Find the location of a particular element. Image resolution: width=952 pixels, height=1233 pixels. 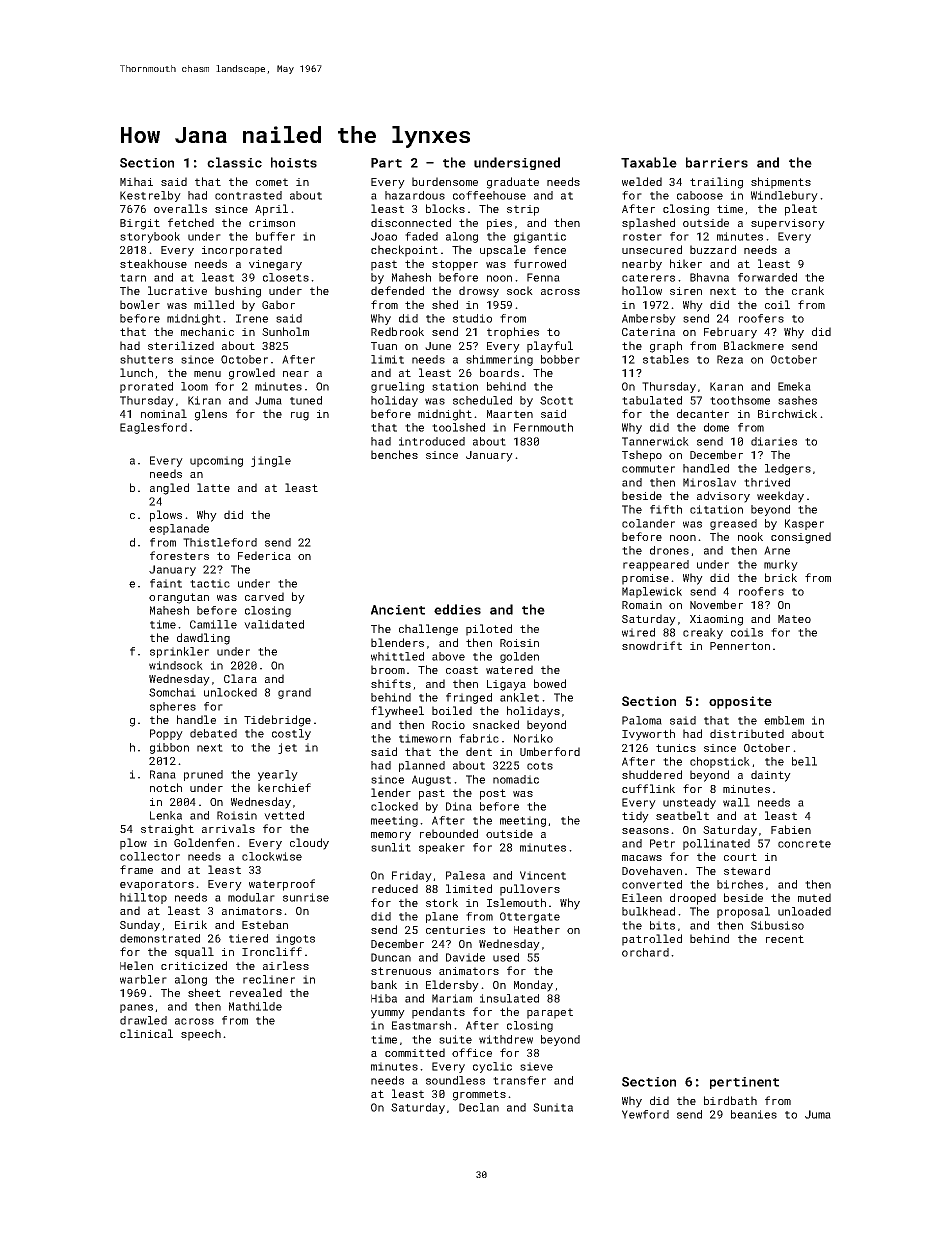

blocks is located at coordinates (445, 208).
